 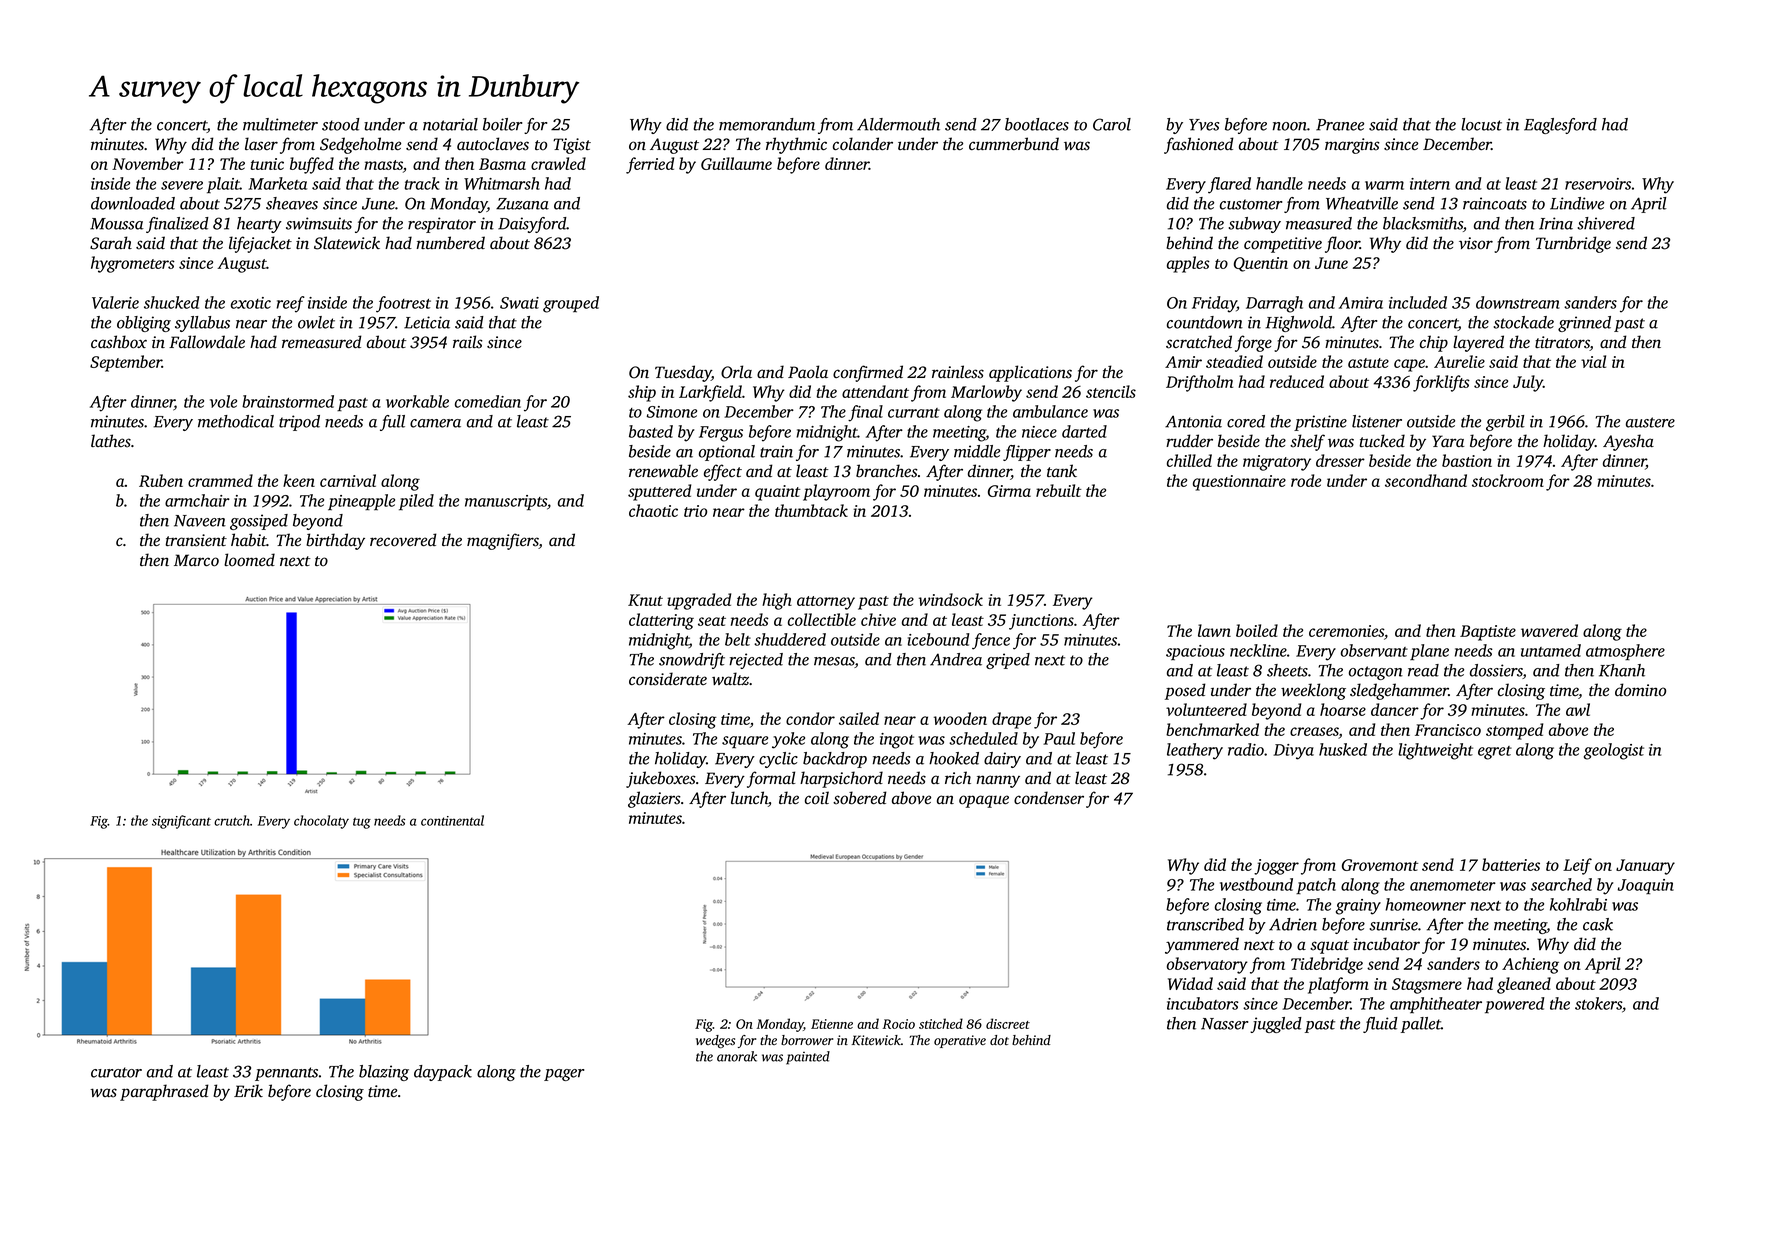 I want to click on spacious, so click(x=1195, y=653).
